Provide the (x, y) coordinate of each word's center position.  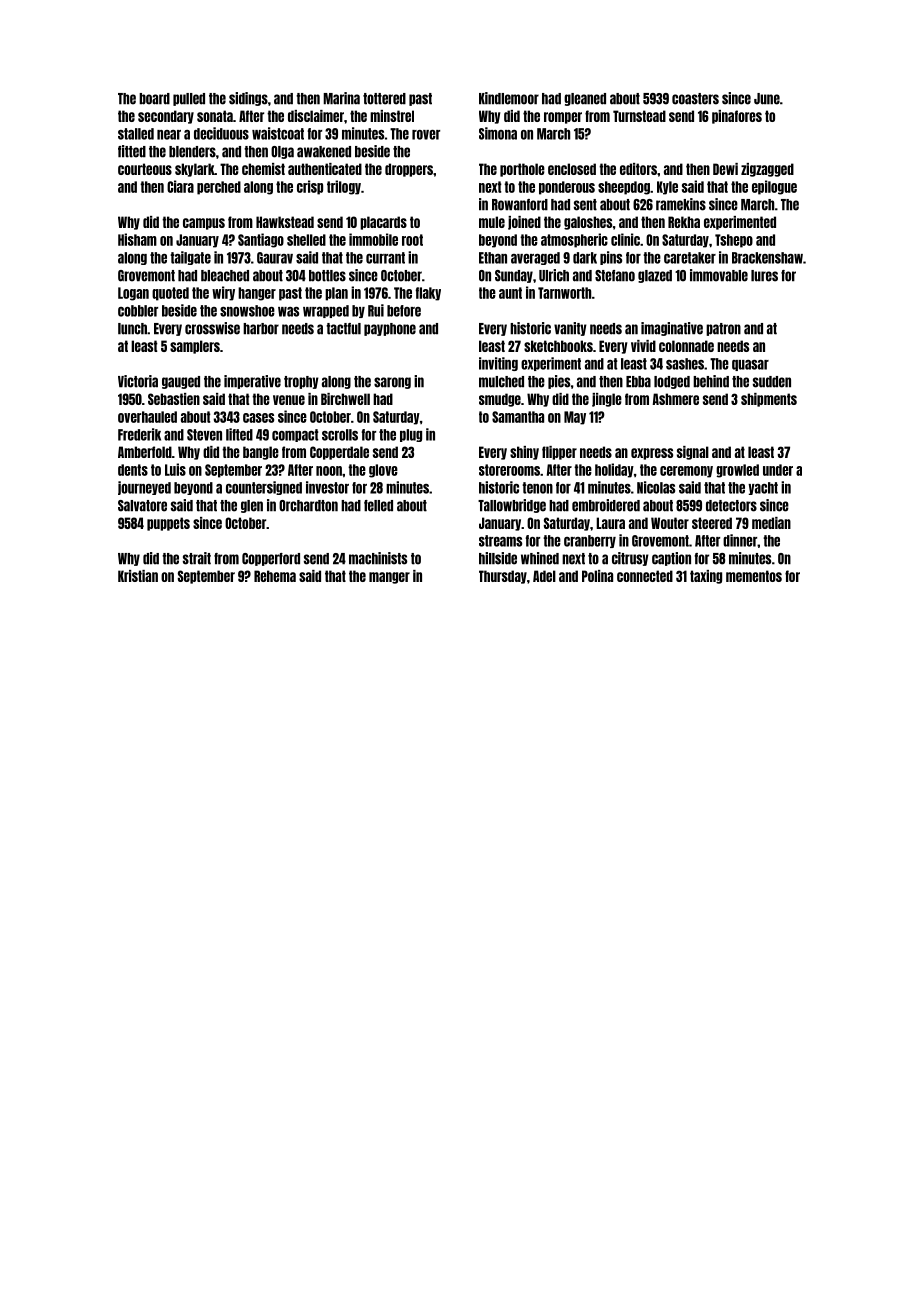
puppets (168, 524)
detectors (731, 506)
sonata (215, 116)
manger (389, 578)
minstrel (392, 116)
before (404, 311)
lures (764, 276)
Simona (498, 133)
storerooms (509, 470)
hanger (257, 294)
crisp (310, 187)
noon (329, 471)
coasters (695, 99)
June (767, 99)
